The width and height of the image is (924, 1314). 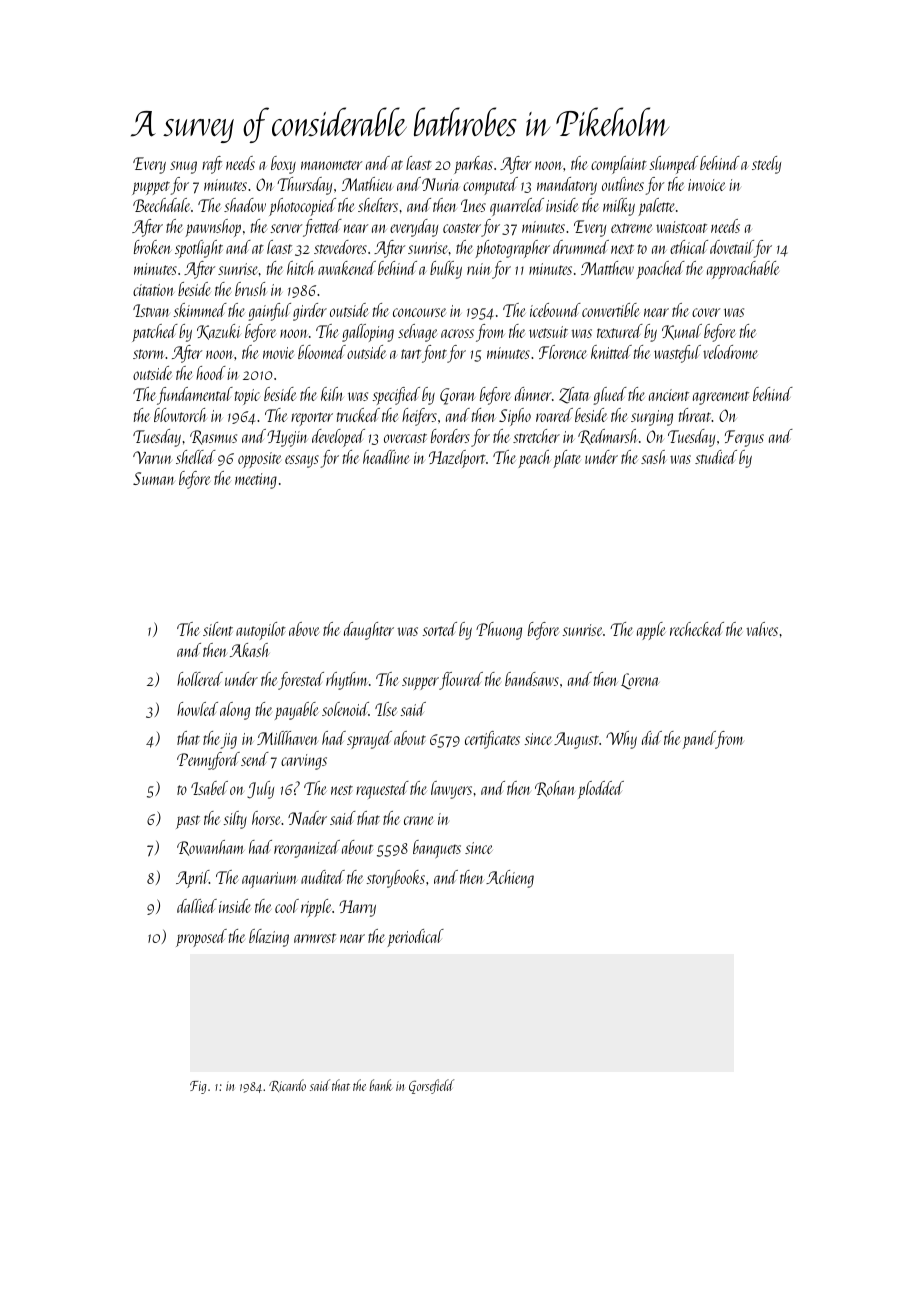 What do you see at coordinates (211, 373) in the image?
I see `hood` at bounding box center [211, 373].
